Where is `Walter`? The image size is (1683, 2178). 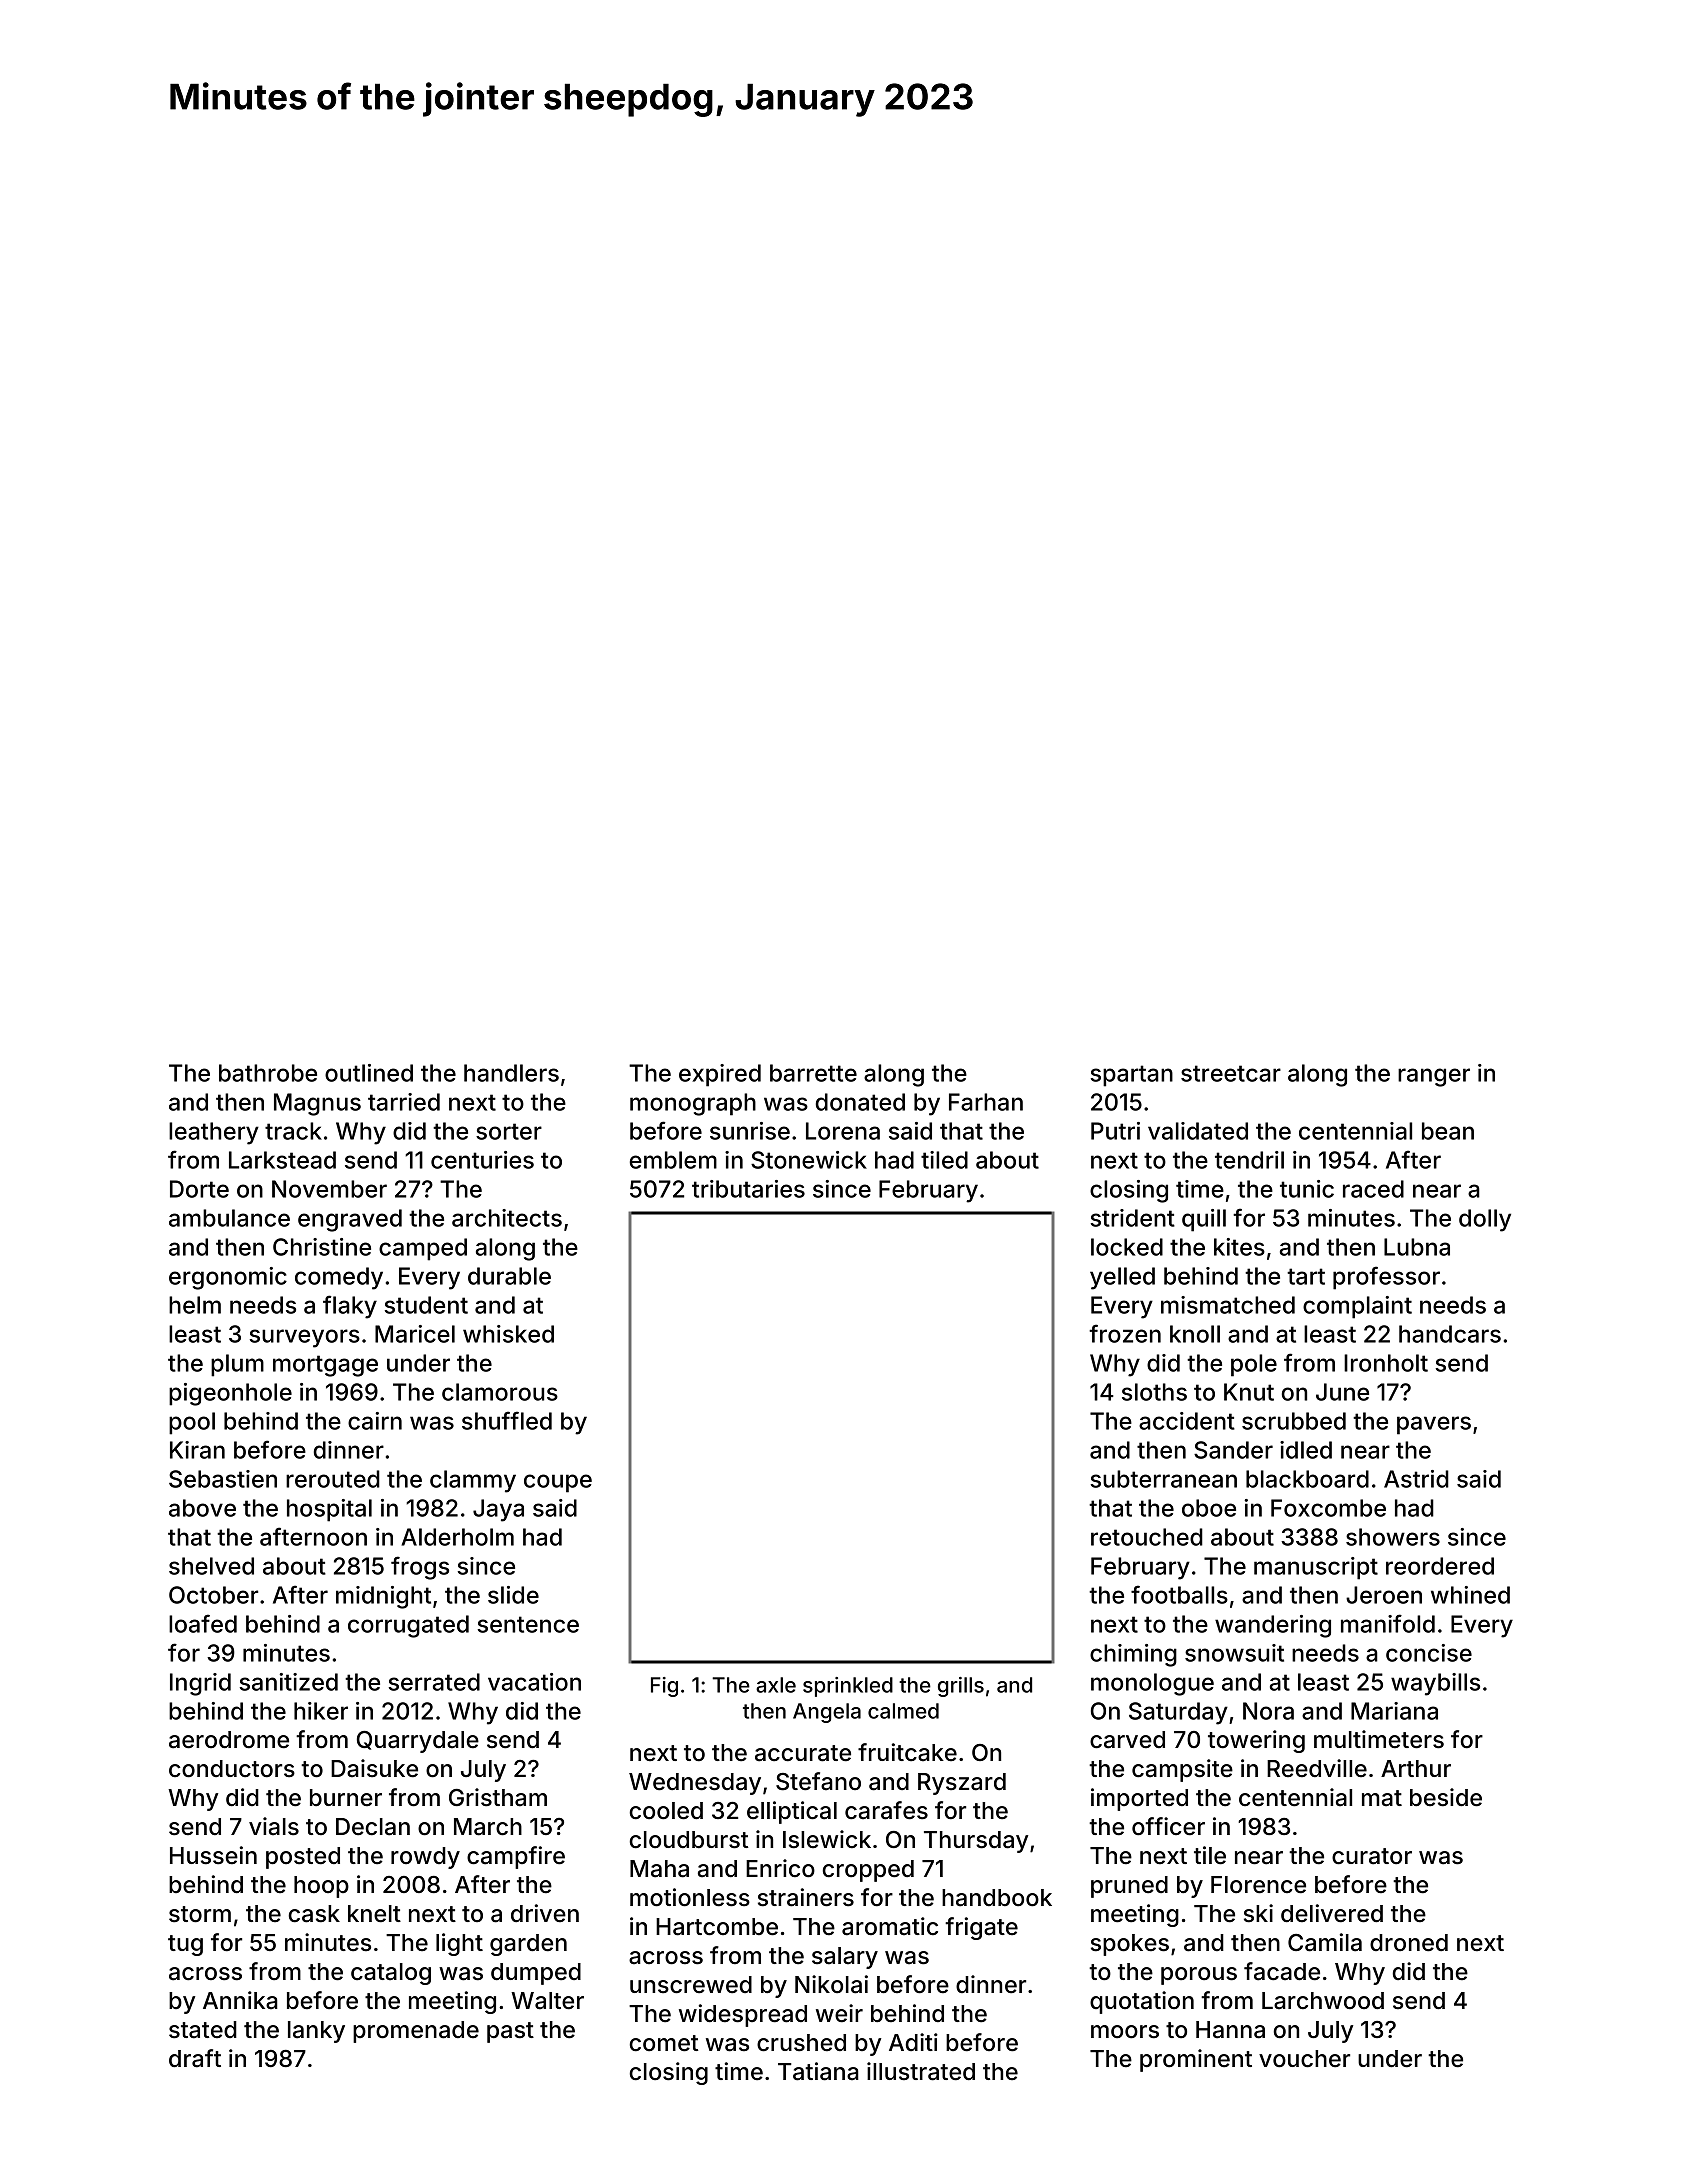 Walter is located at coordinates (547, 2001).
